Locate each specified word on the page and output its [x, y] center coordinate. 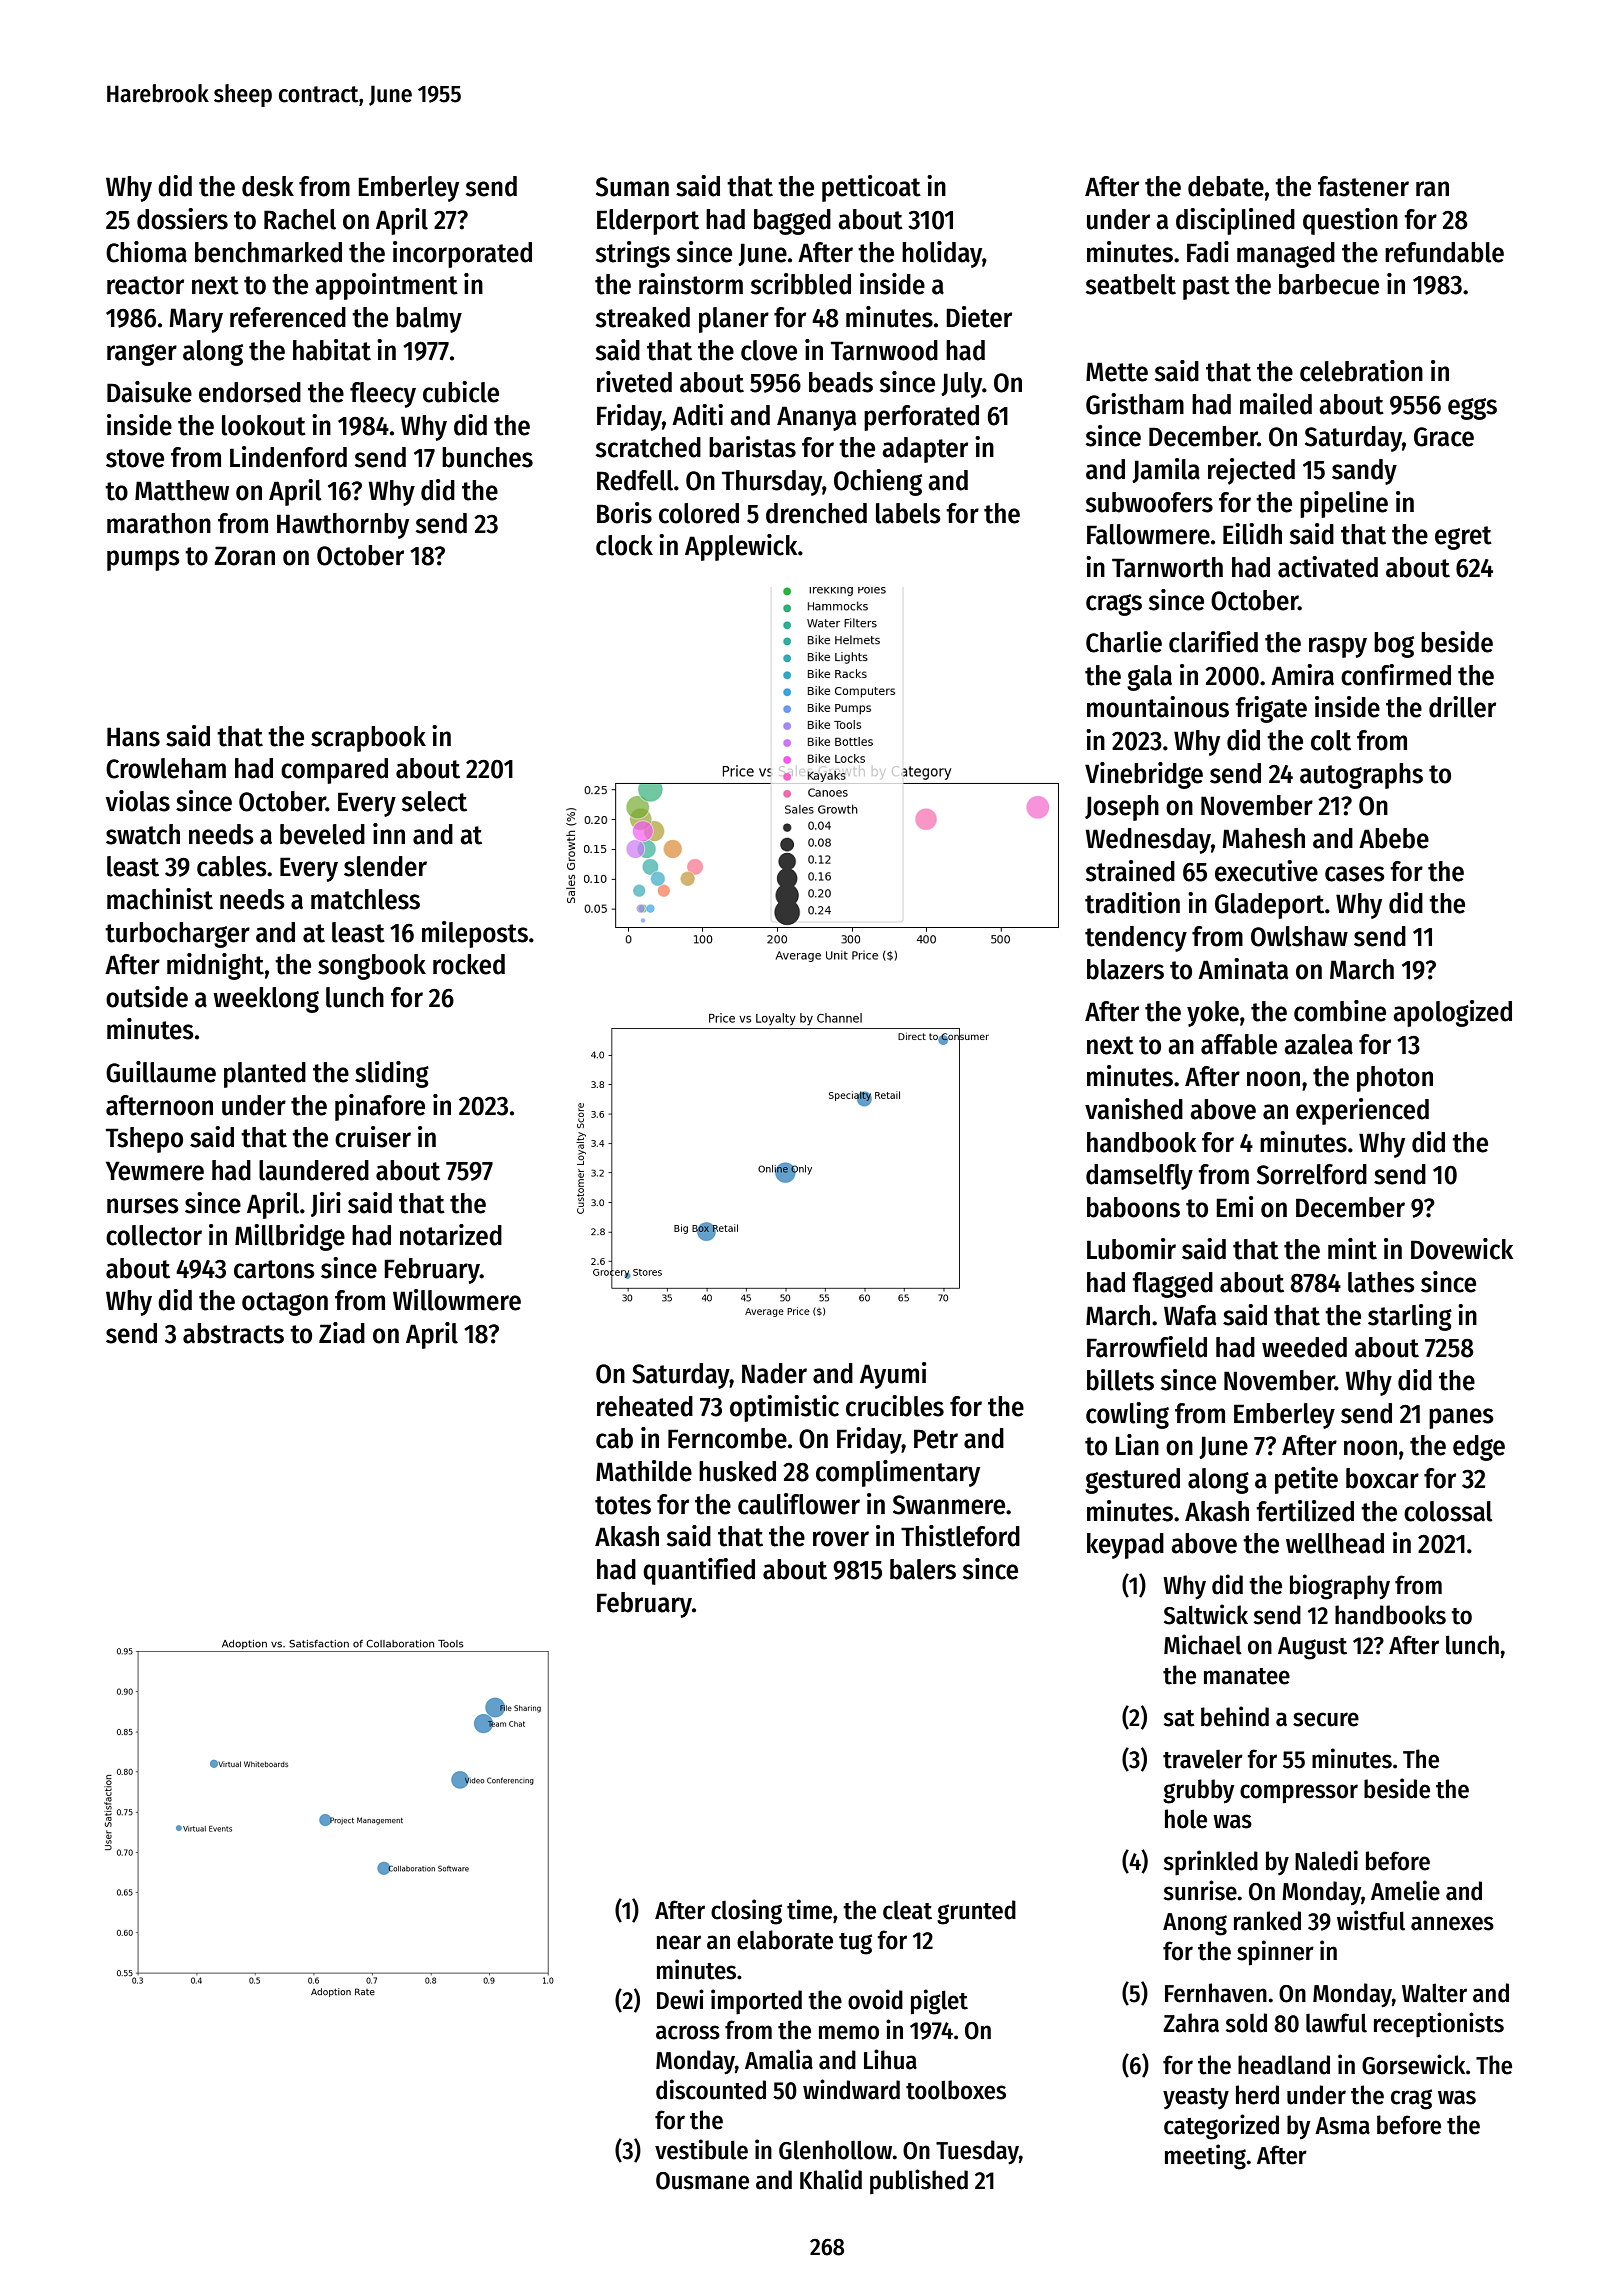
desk [268, 186]
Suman [632, 187]
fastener [1363, 186]
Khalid [831, 2179]
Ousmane [702, 2181]
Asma [1342, 2126]
